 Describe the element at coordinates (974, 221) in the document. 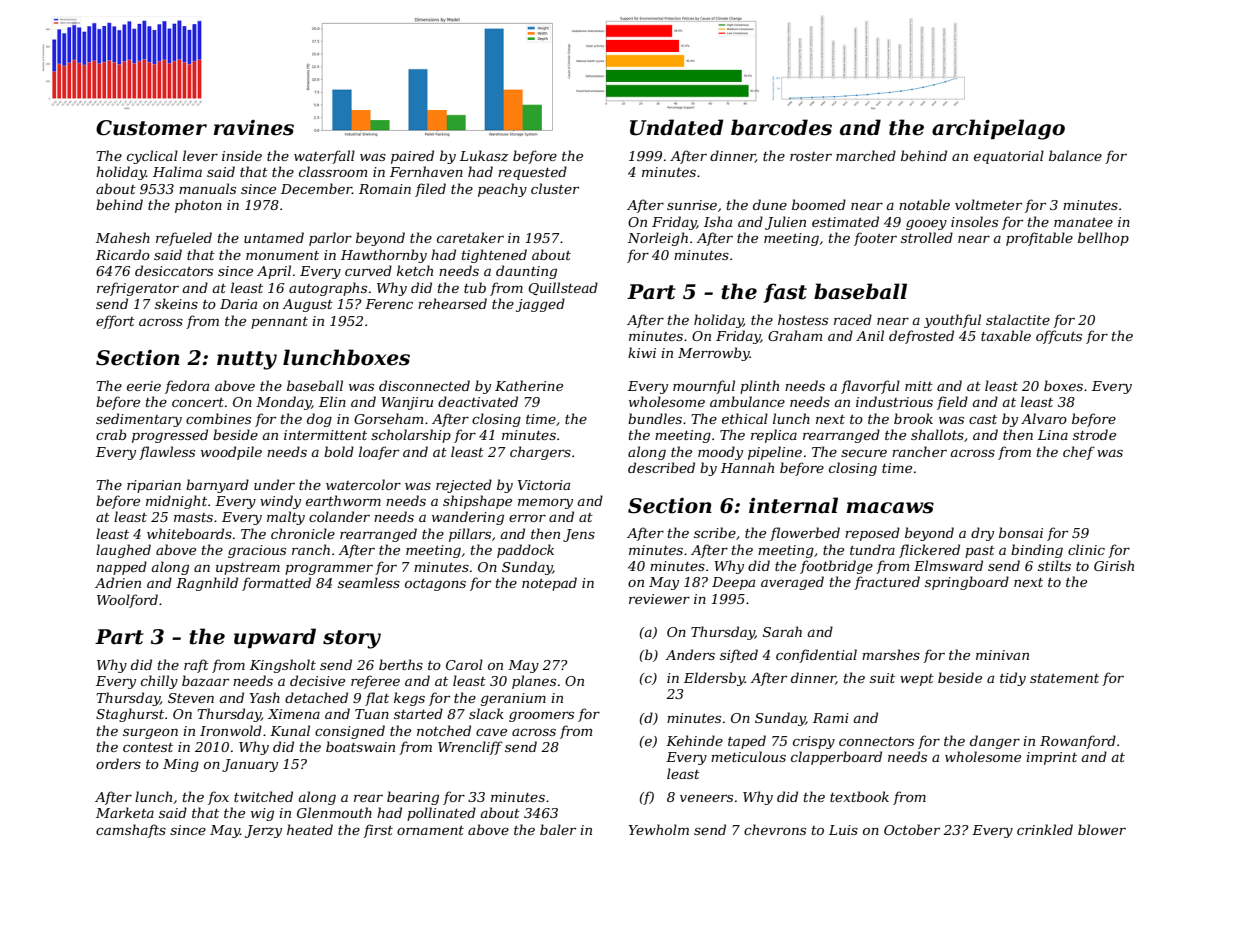

I see `insoles` at that location.
